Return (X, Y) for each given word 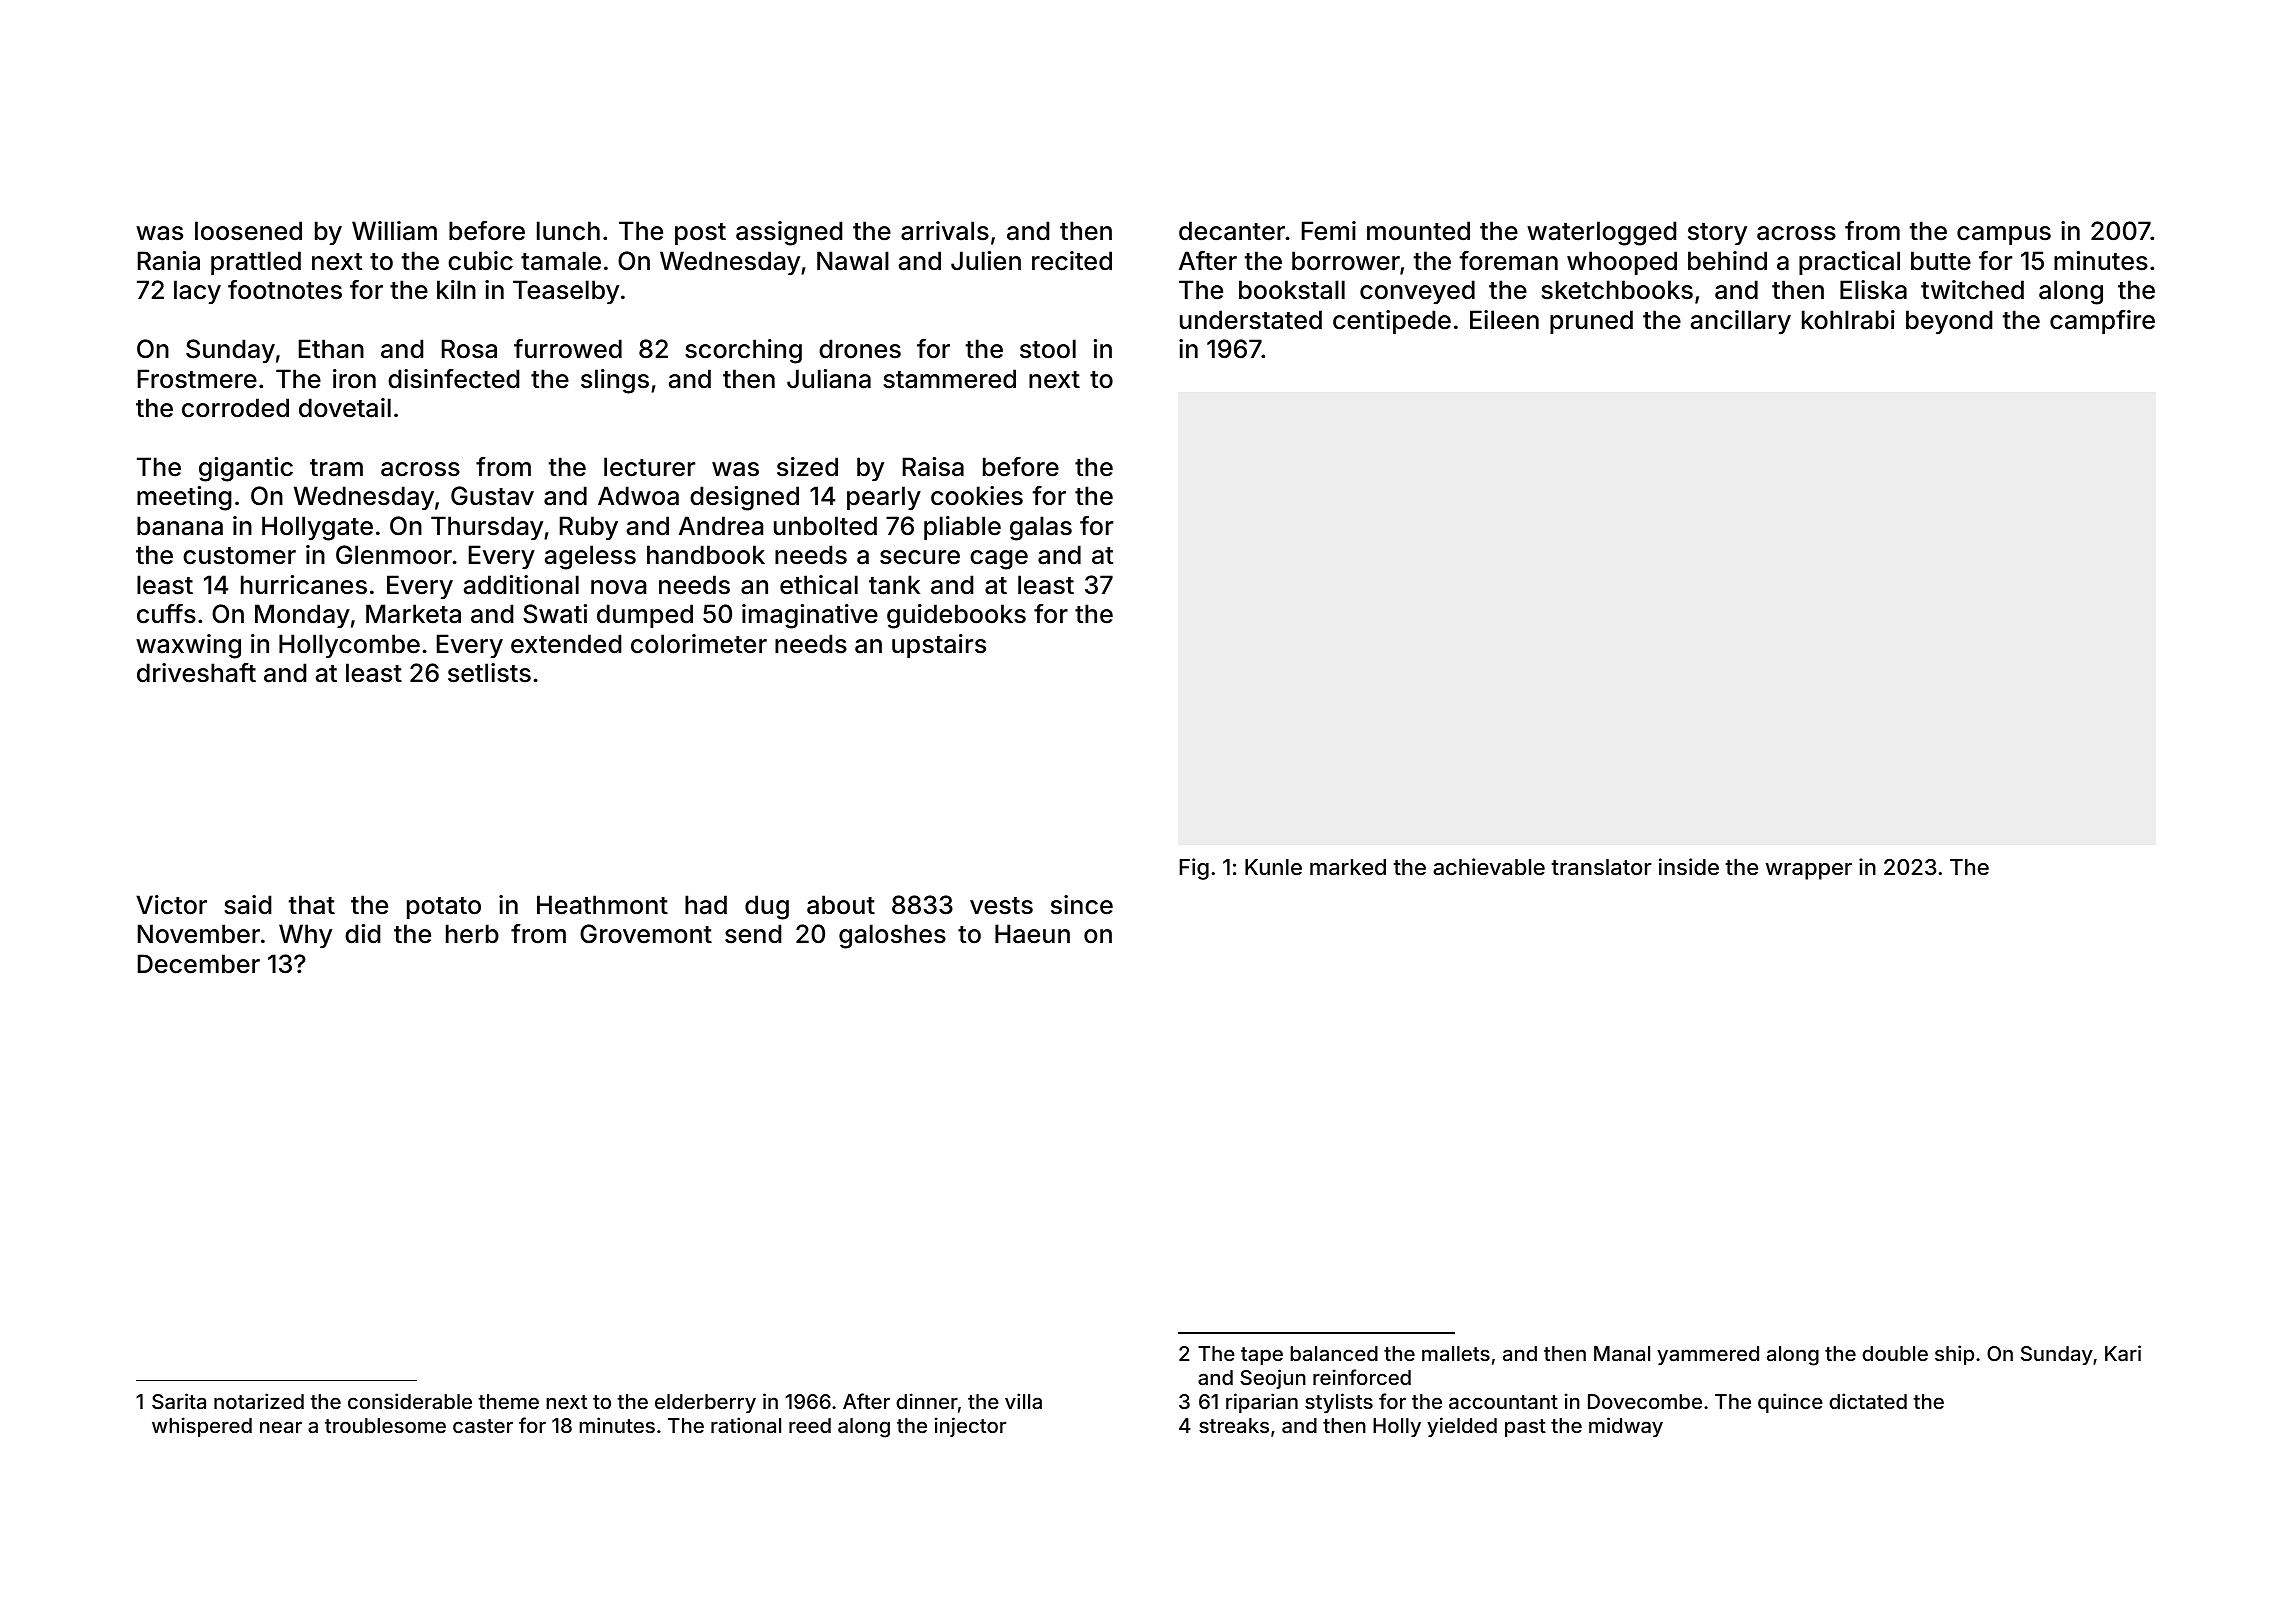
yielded (1462, 1427)
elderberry (705, 1403)
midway (1626, 1427)
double (1895, 1353)
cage (999, 560)
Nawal (853, 261)
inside (1689, 866)
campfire (2102, 322)
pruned (1591, 322)
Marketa (413, 614)
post (700, 234)
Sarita (179, 1401)
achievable (1489, 867)
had (706, 905)
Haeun (1032, 934)
